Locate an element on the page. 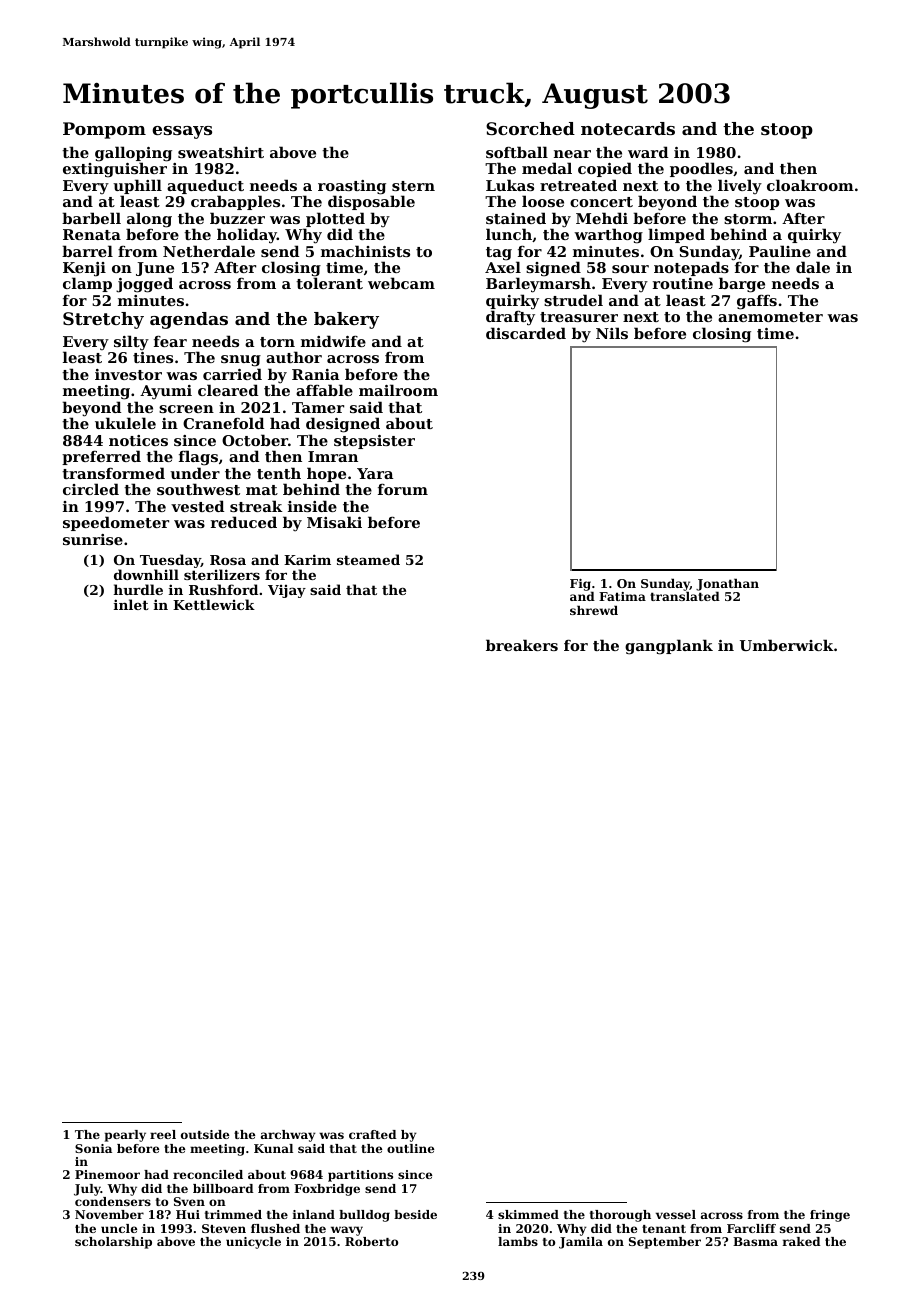 Image resolution: width=924 pixels, height=1314 pixels. Hui is located at coordinates (188, 1214).
